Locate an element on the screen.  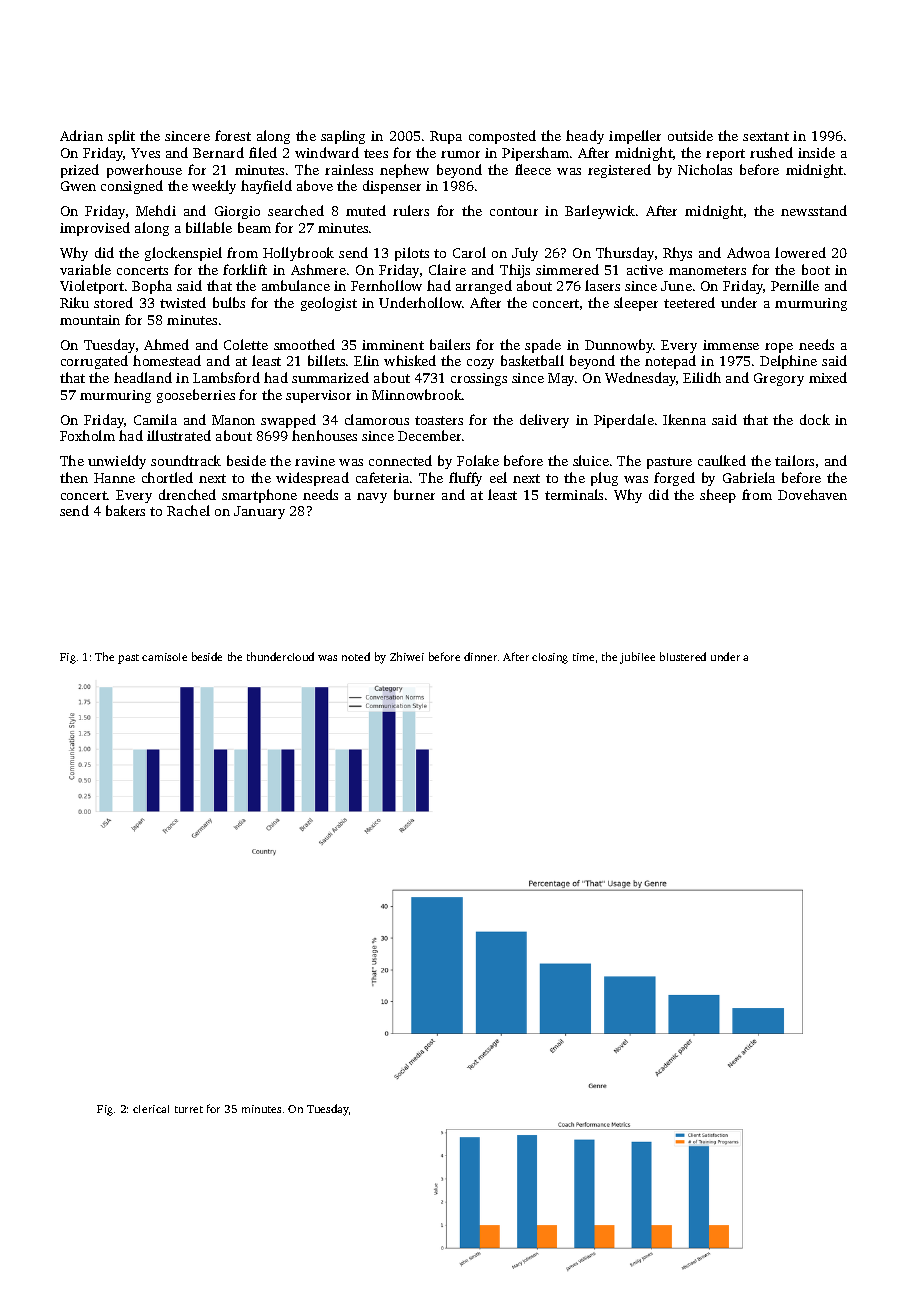
smartphone is located at coordinates (259, 496).
